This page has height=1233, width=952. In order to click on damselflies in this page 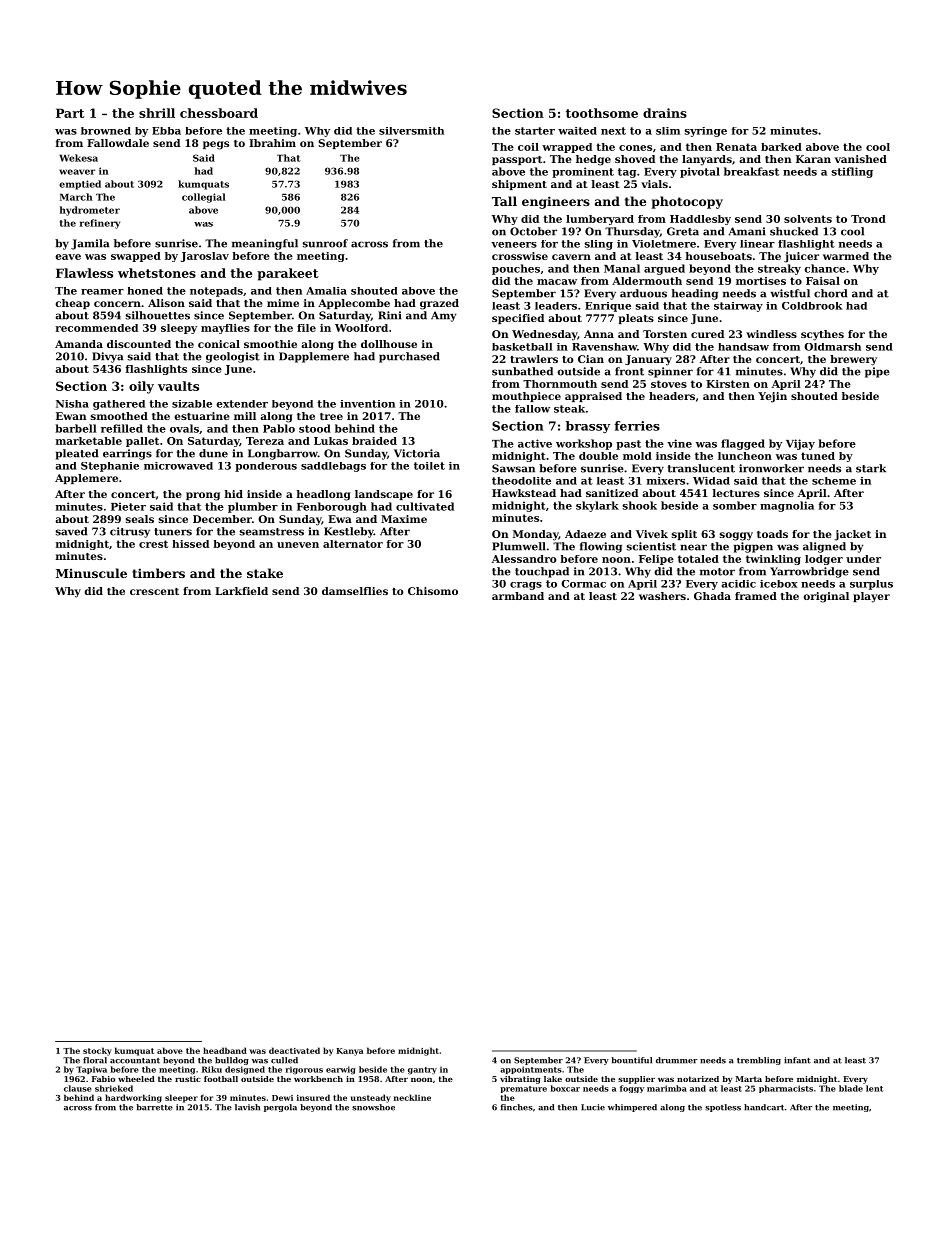, I will do `click(355, 591)`.
